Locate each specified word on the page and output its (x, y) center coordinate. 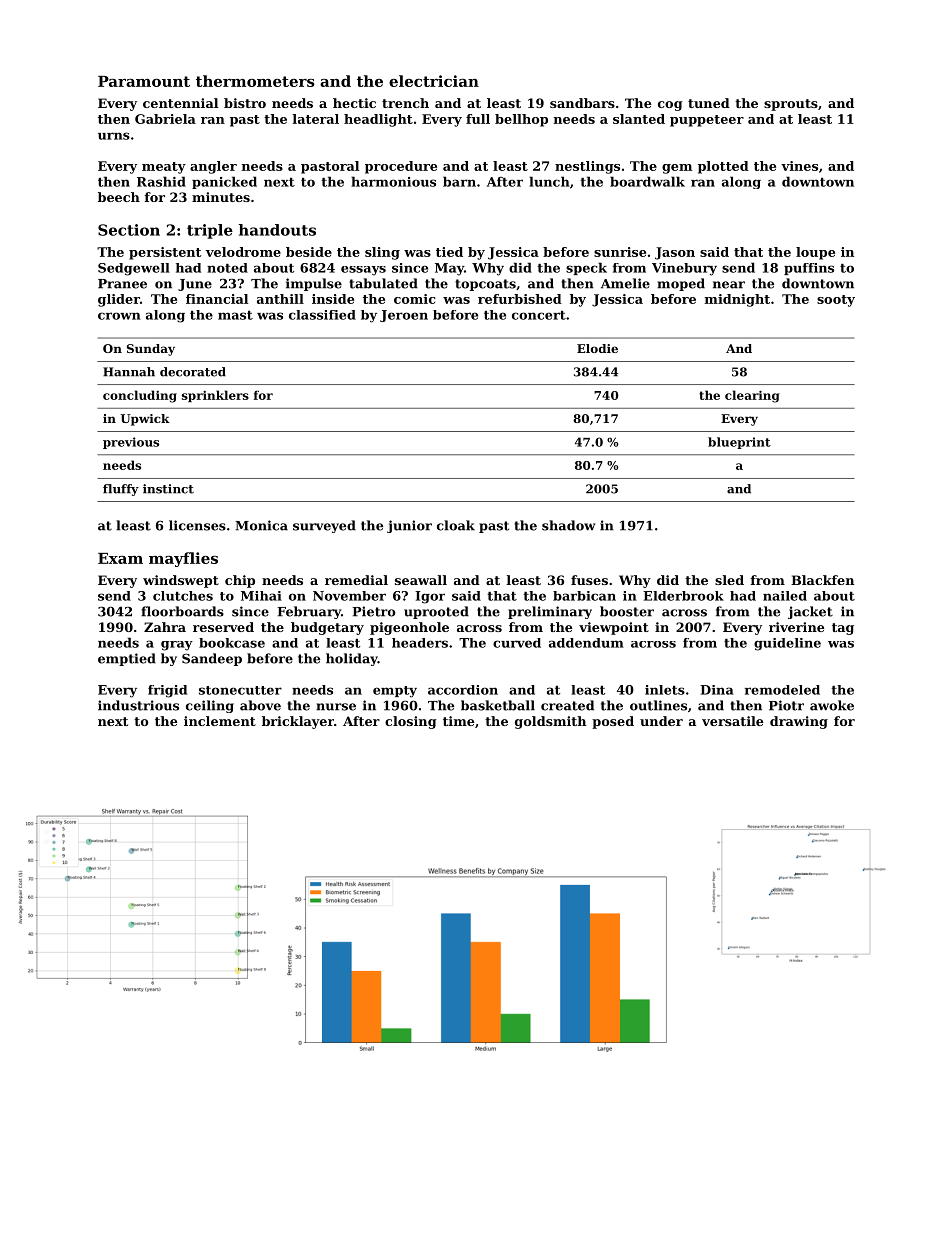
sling (382, 253)
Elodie (597, 348)
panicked (224, 182)
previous (131, 443)
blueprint (739, 443)
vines (799, 166)
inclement (220, 721)
